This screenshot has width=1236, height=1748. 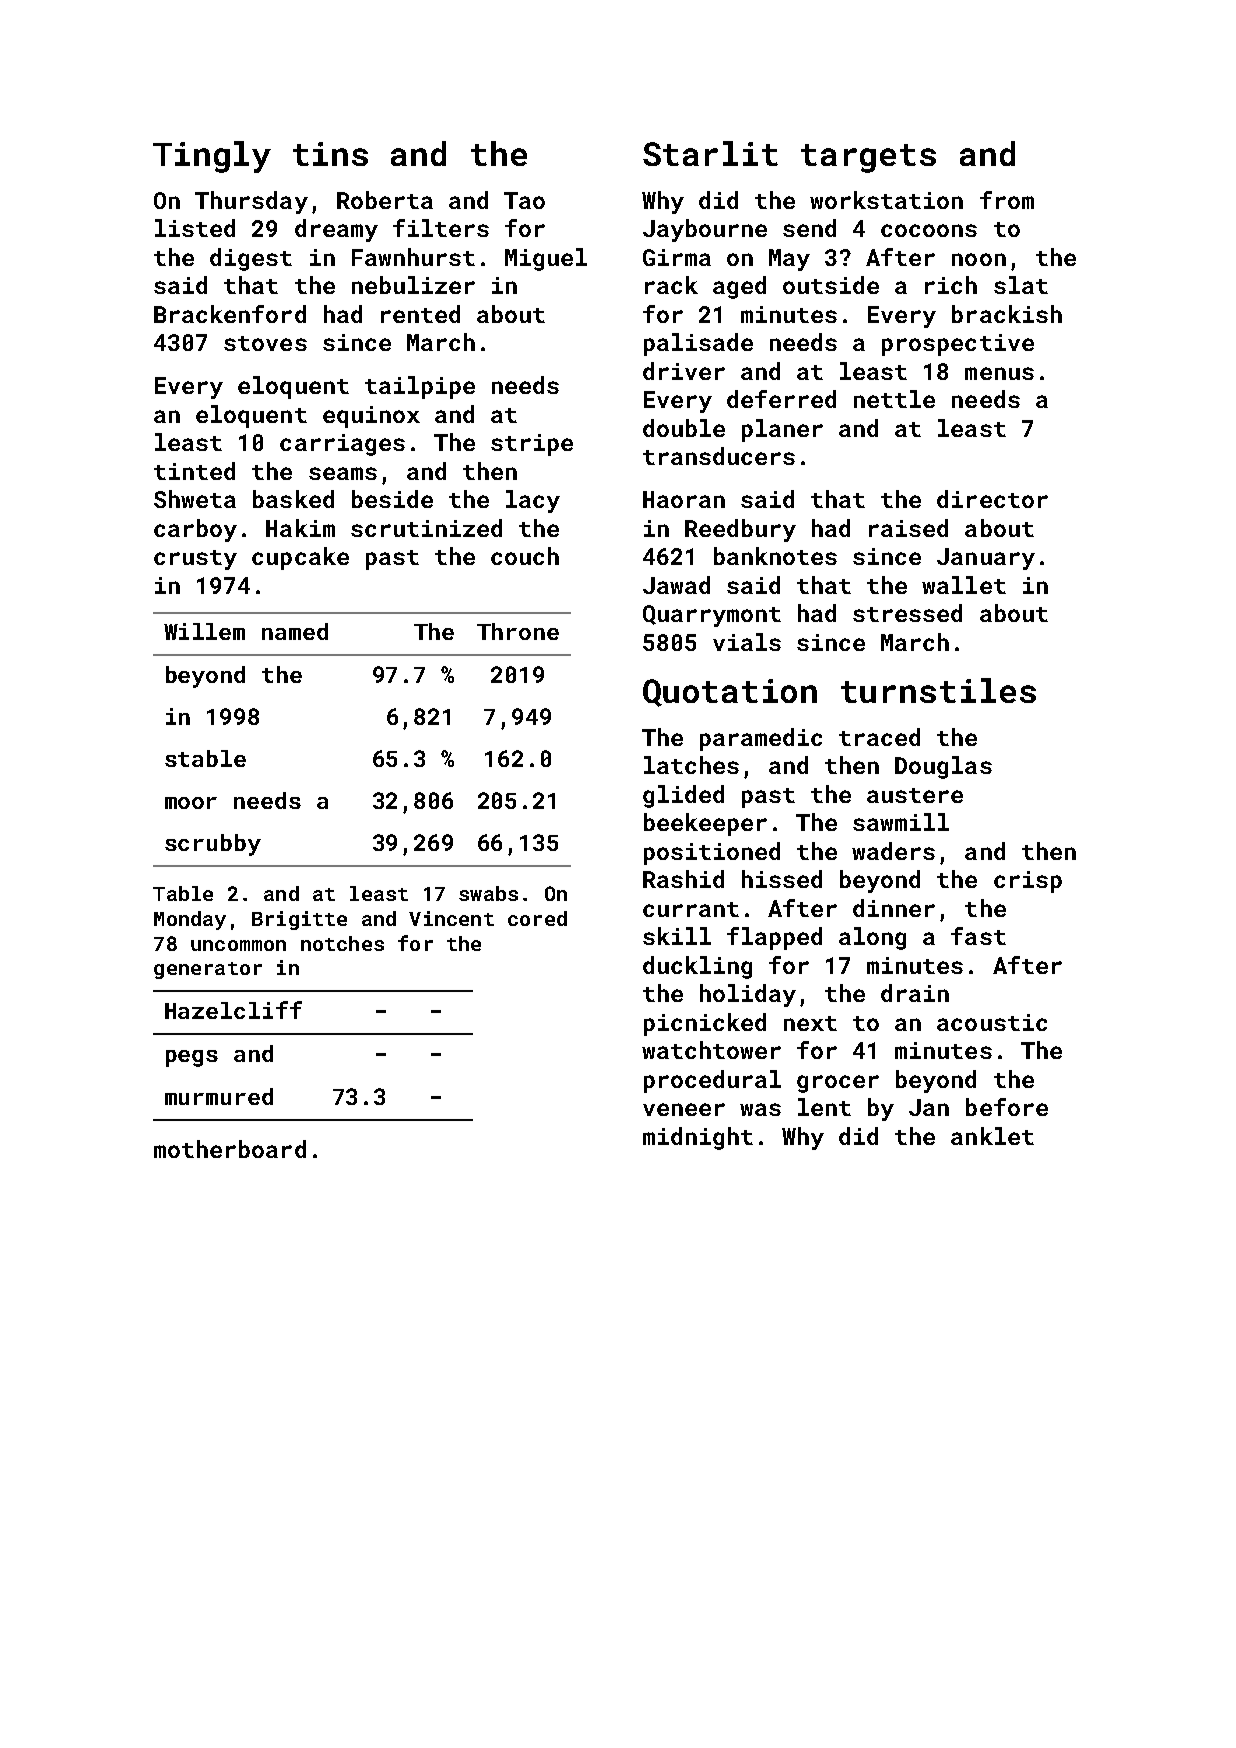 I want to click on Hazelcliff, so click(x=233, y=1010).
